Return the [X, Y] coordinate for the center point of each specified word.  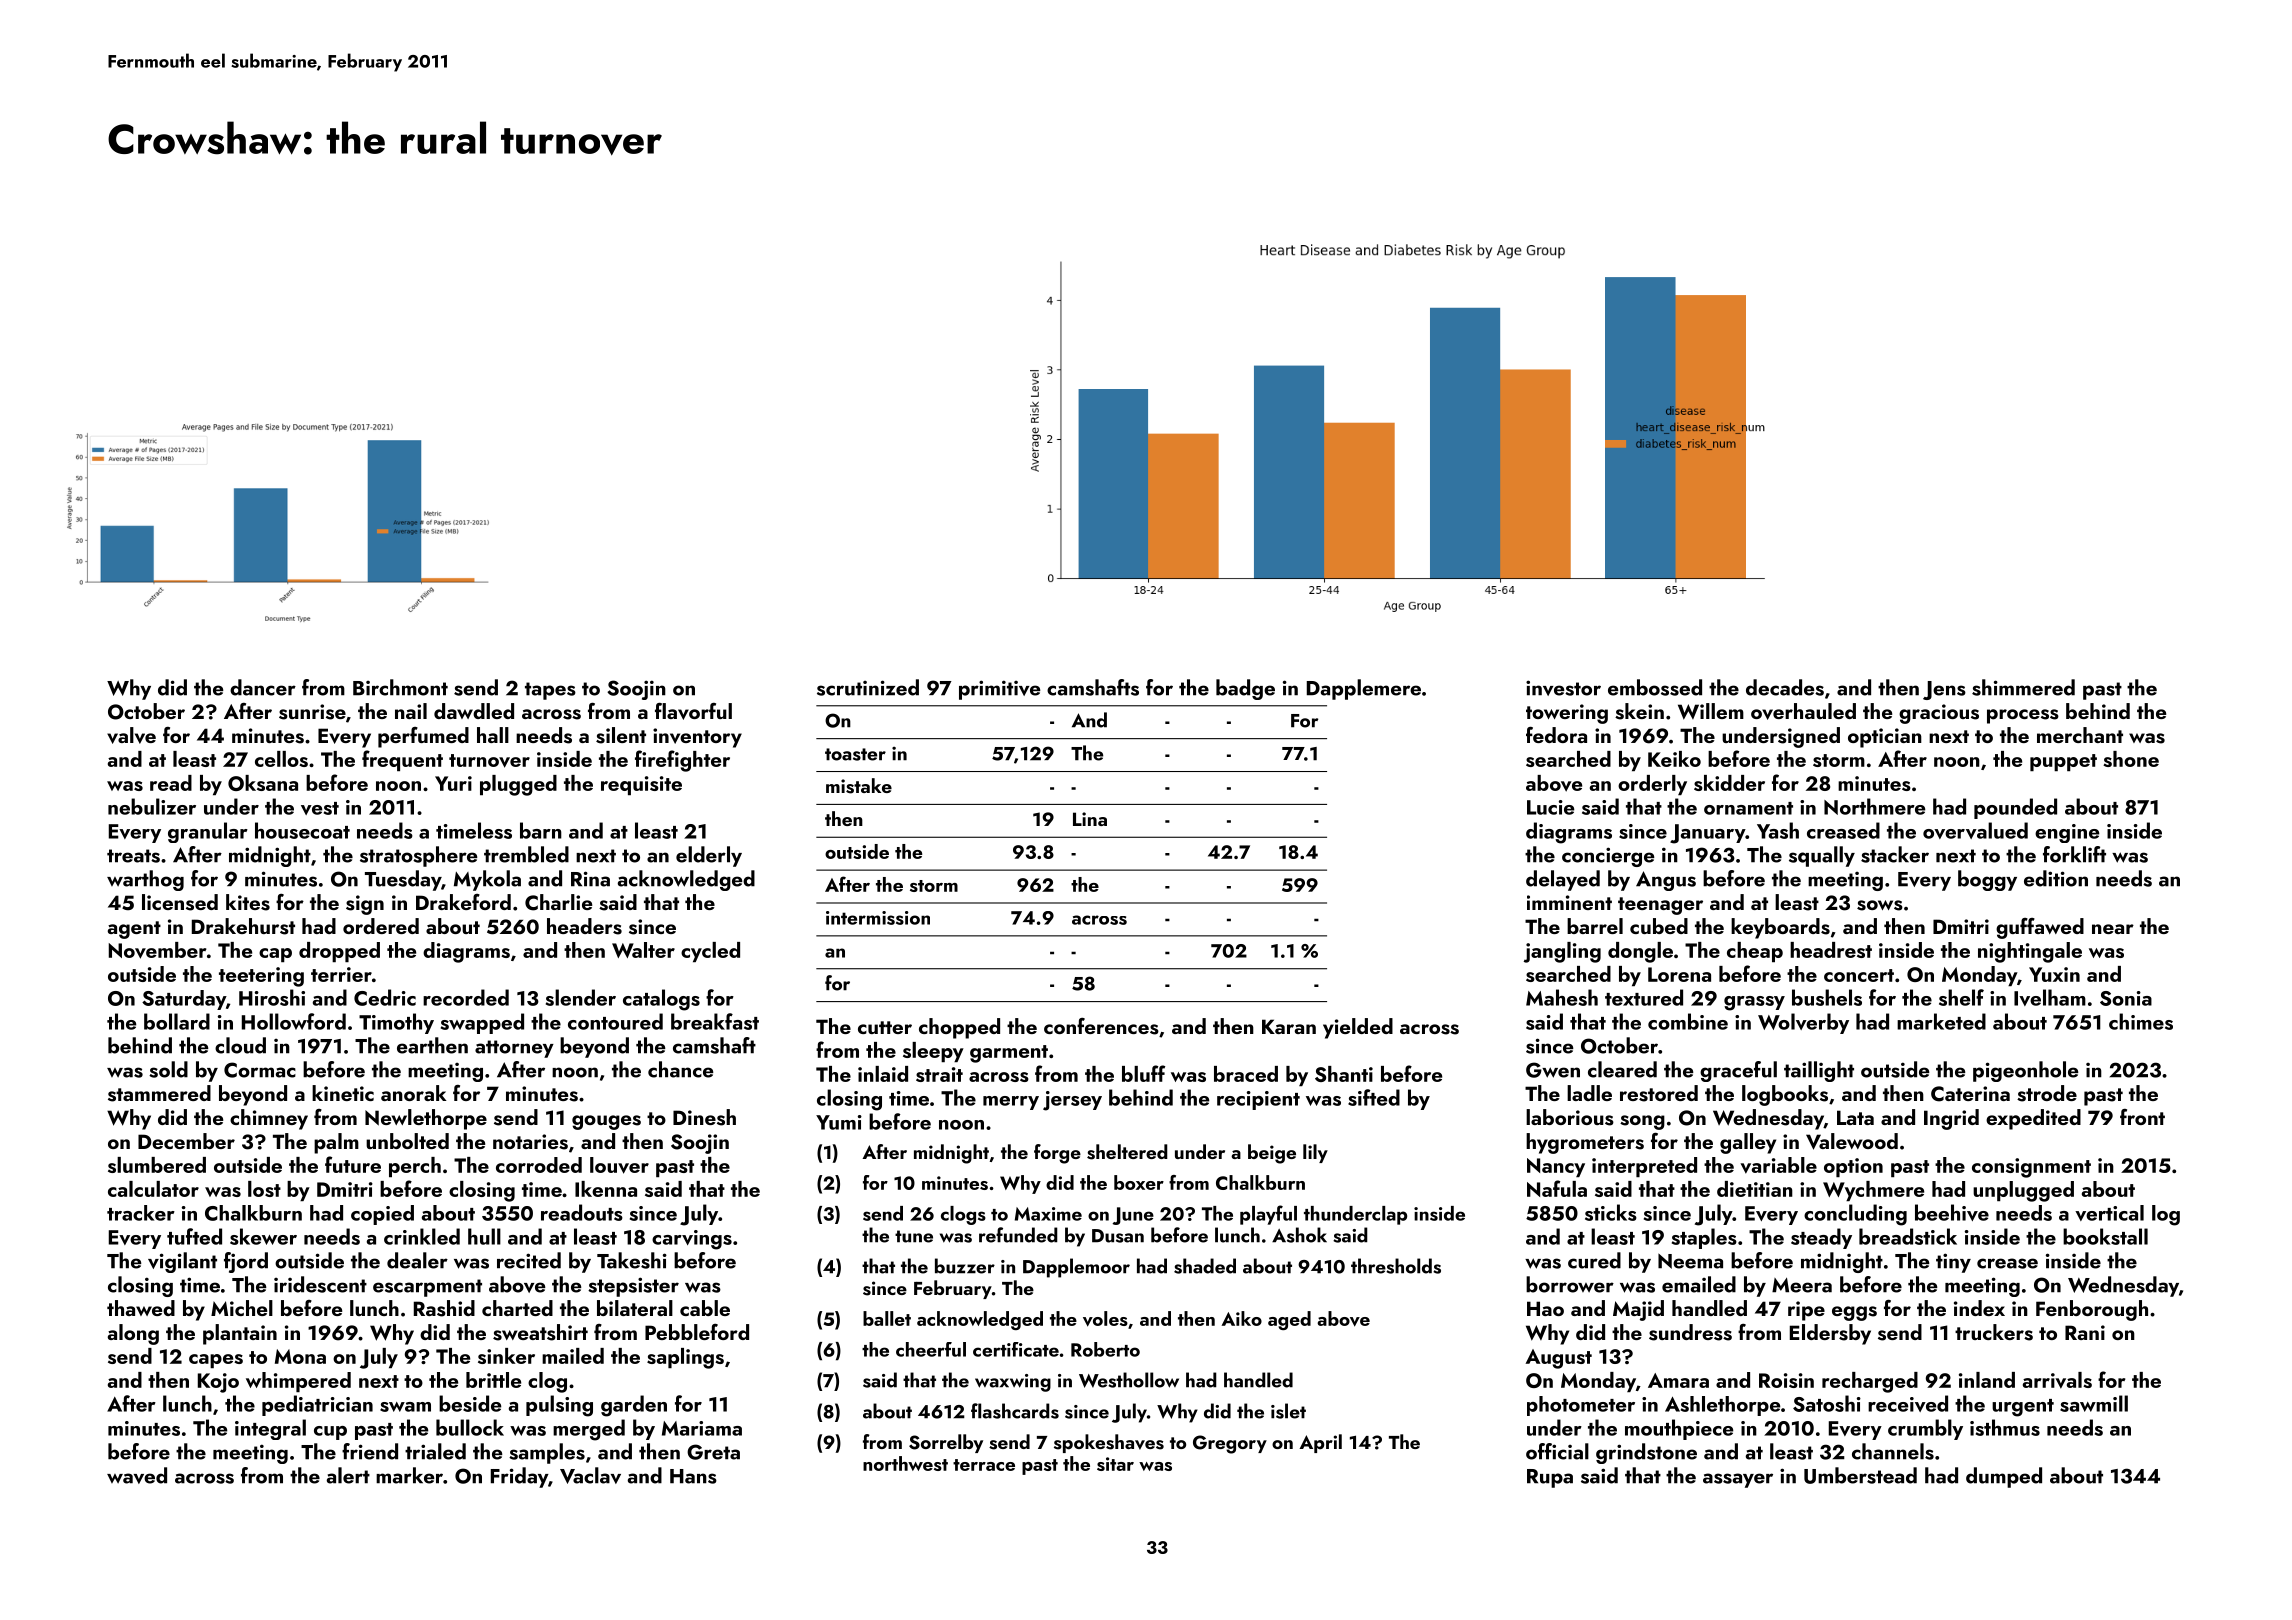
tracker [141, 1213]
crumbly [1925, 1429]
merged [589, 1430]
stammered [159, 1093]
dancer [263, 687]
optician [1885, 738]
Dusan [1118, 1236]
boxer [1139, 1182]
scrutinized [868, 687]
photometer [1581, 1406]
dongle [1640, 952]
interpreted [1644, 1167]
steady [1821, 1238]
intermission [878, 918]
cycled [710, 952]
